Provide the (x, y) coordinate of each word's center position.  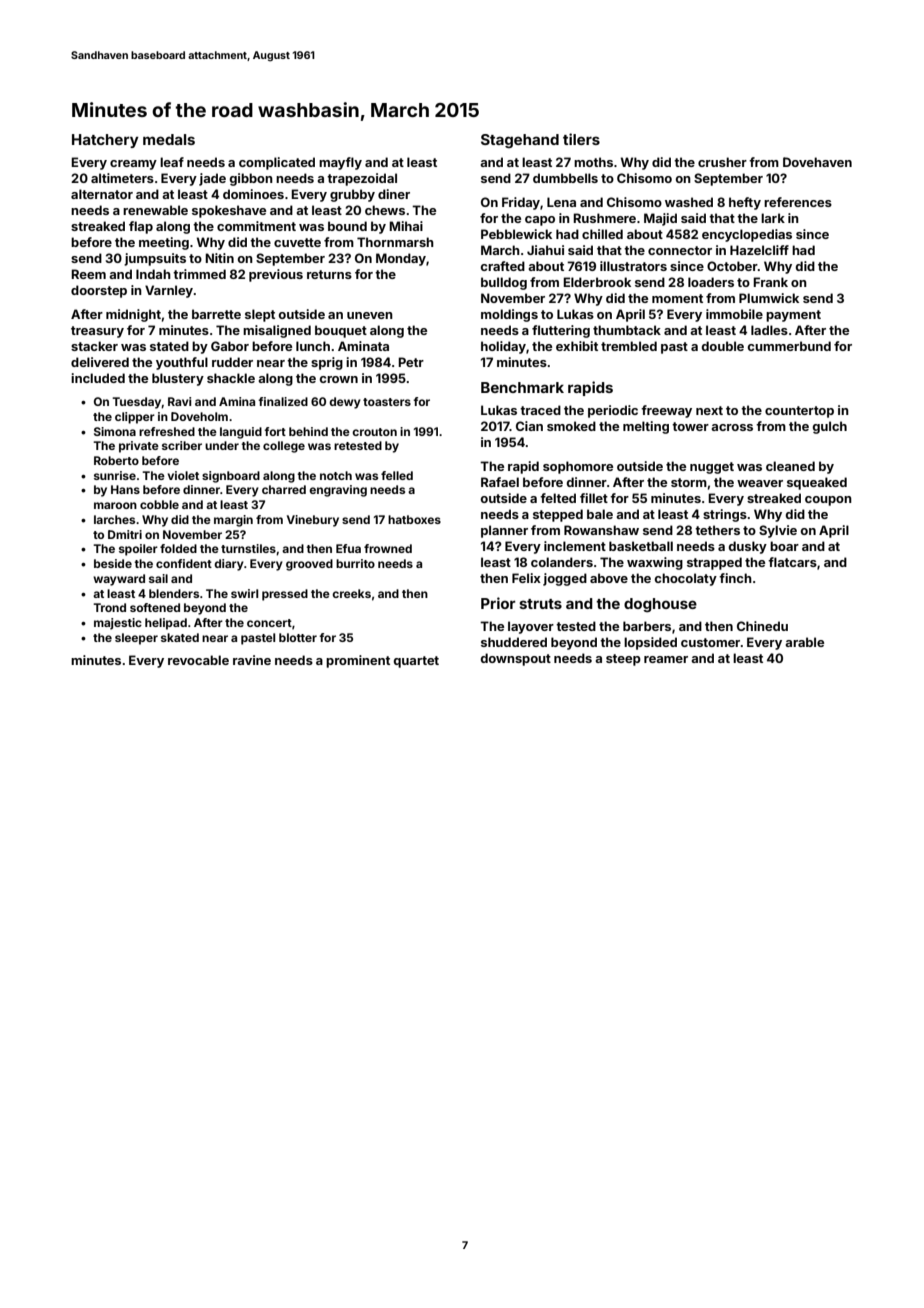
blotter (298, 637)
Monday (401, 259)
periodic (613, 411)
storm (689, 482)
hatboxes (414, 519)
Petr (411, 362)
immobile (734, 314)
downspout (515, 659)
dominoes (253, 194)
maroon (115, 505)
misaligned (277, 331)
